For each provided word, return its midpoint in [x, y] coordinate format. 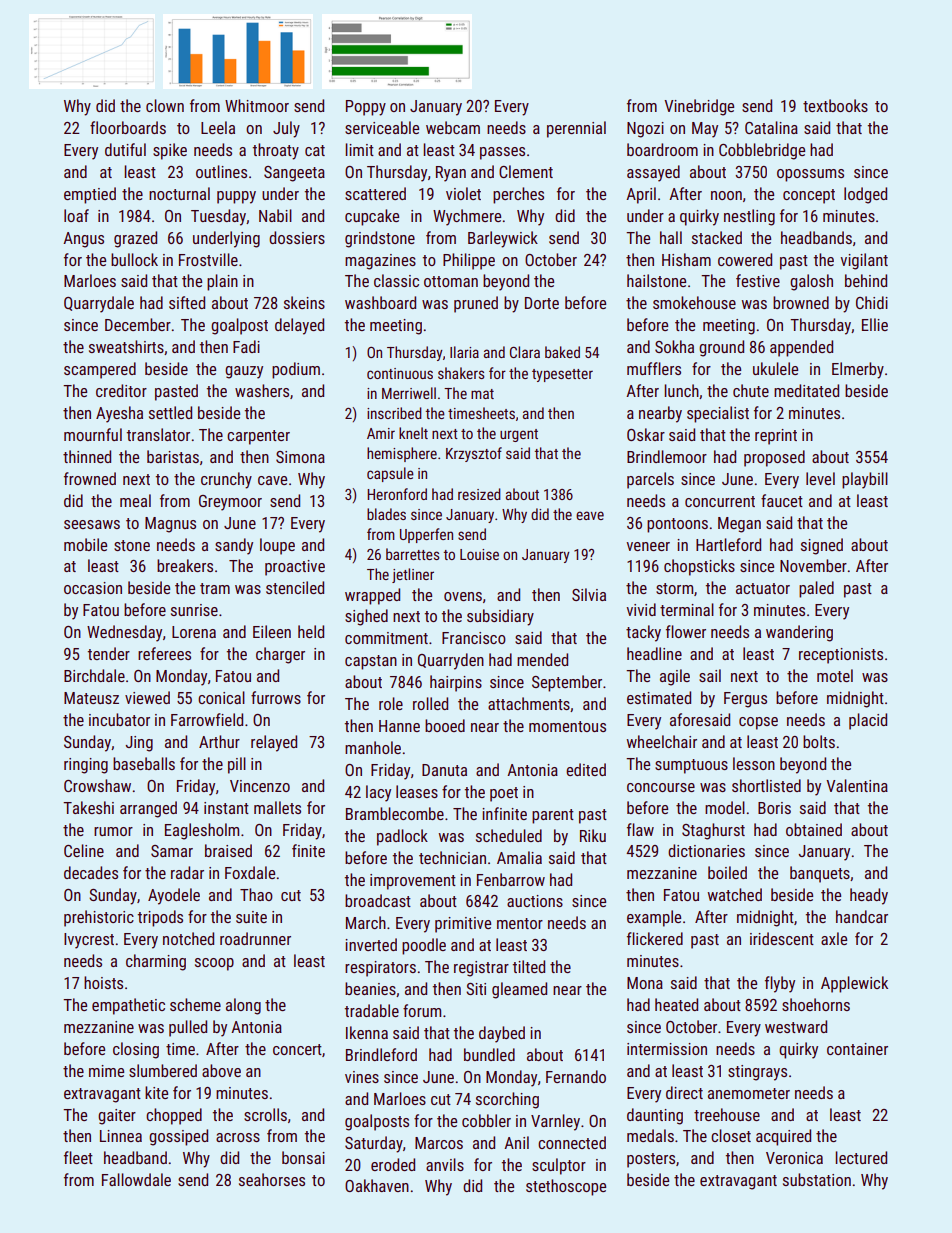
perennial [576, 129]
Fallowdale [136, 1179]
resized [479, 494]
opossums [810, 175]
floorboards [128, 127]
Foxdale [250, 872]
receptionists [841, 656]
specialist [718, 414]
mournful [93, 434]
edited [586, 769]
